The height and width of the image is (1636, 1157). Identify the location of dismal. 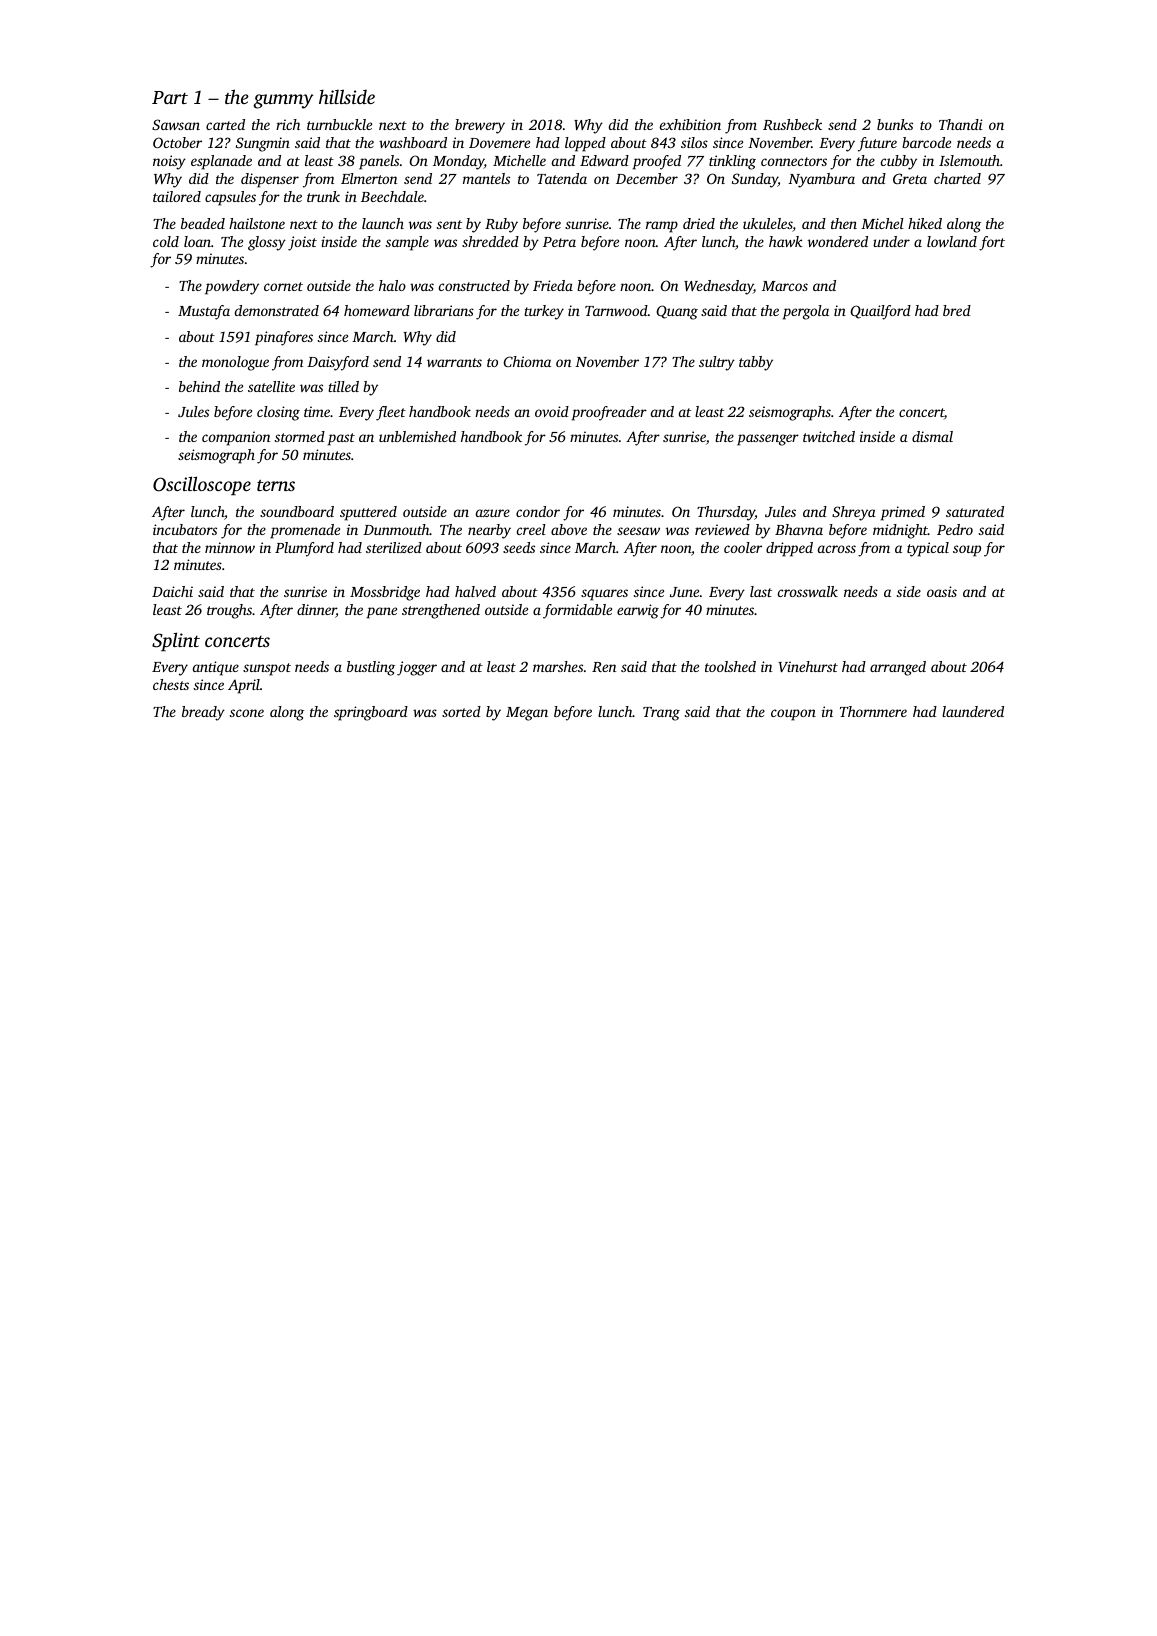
(932, 436).
